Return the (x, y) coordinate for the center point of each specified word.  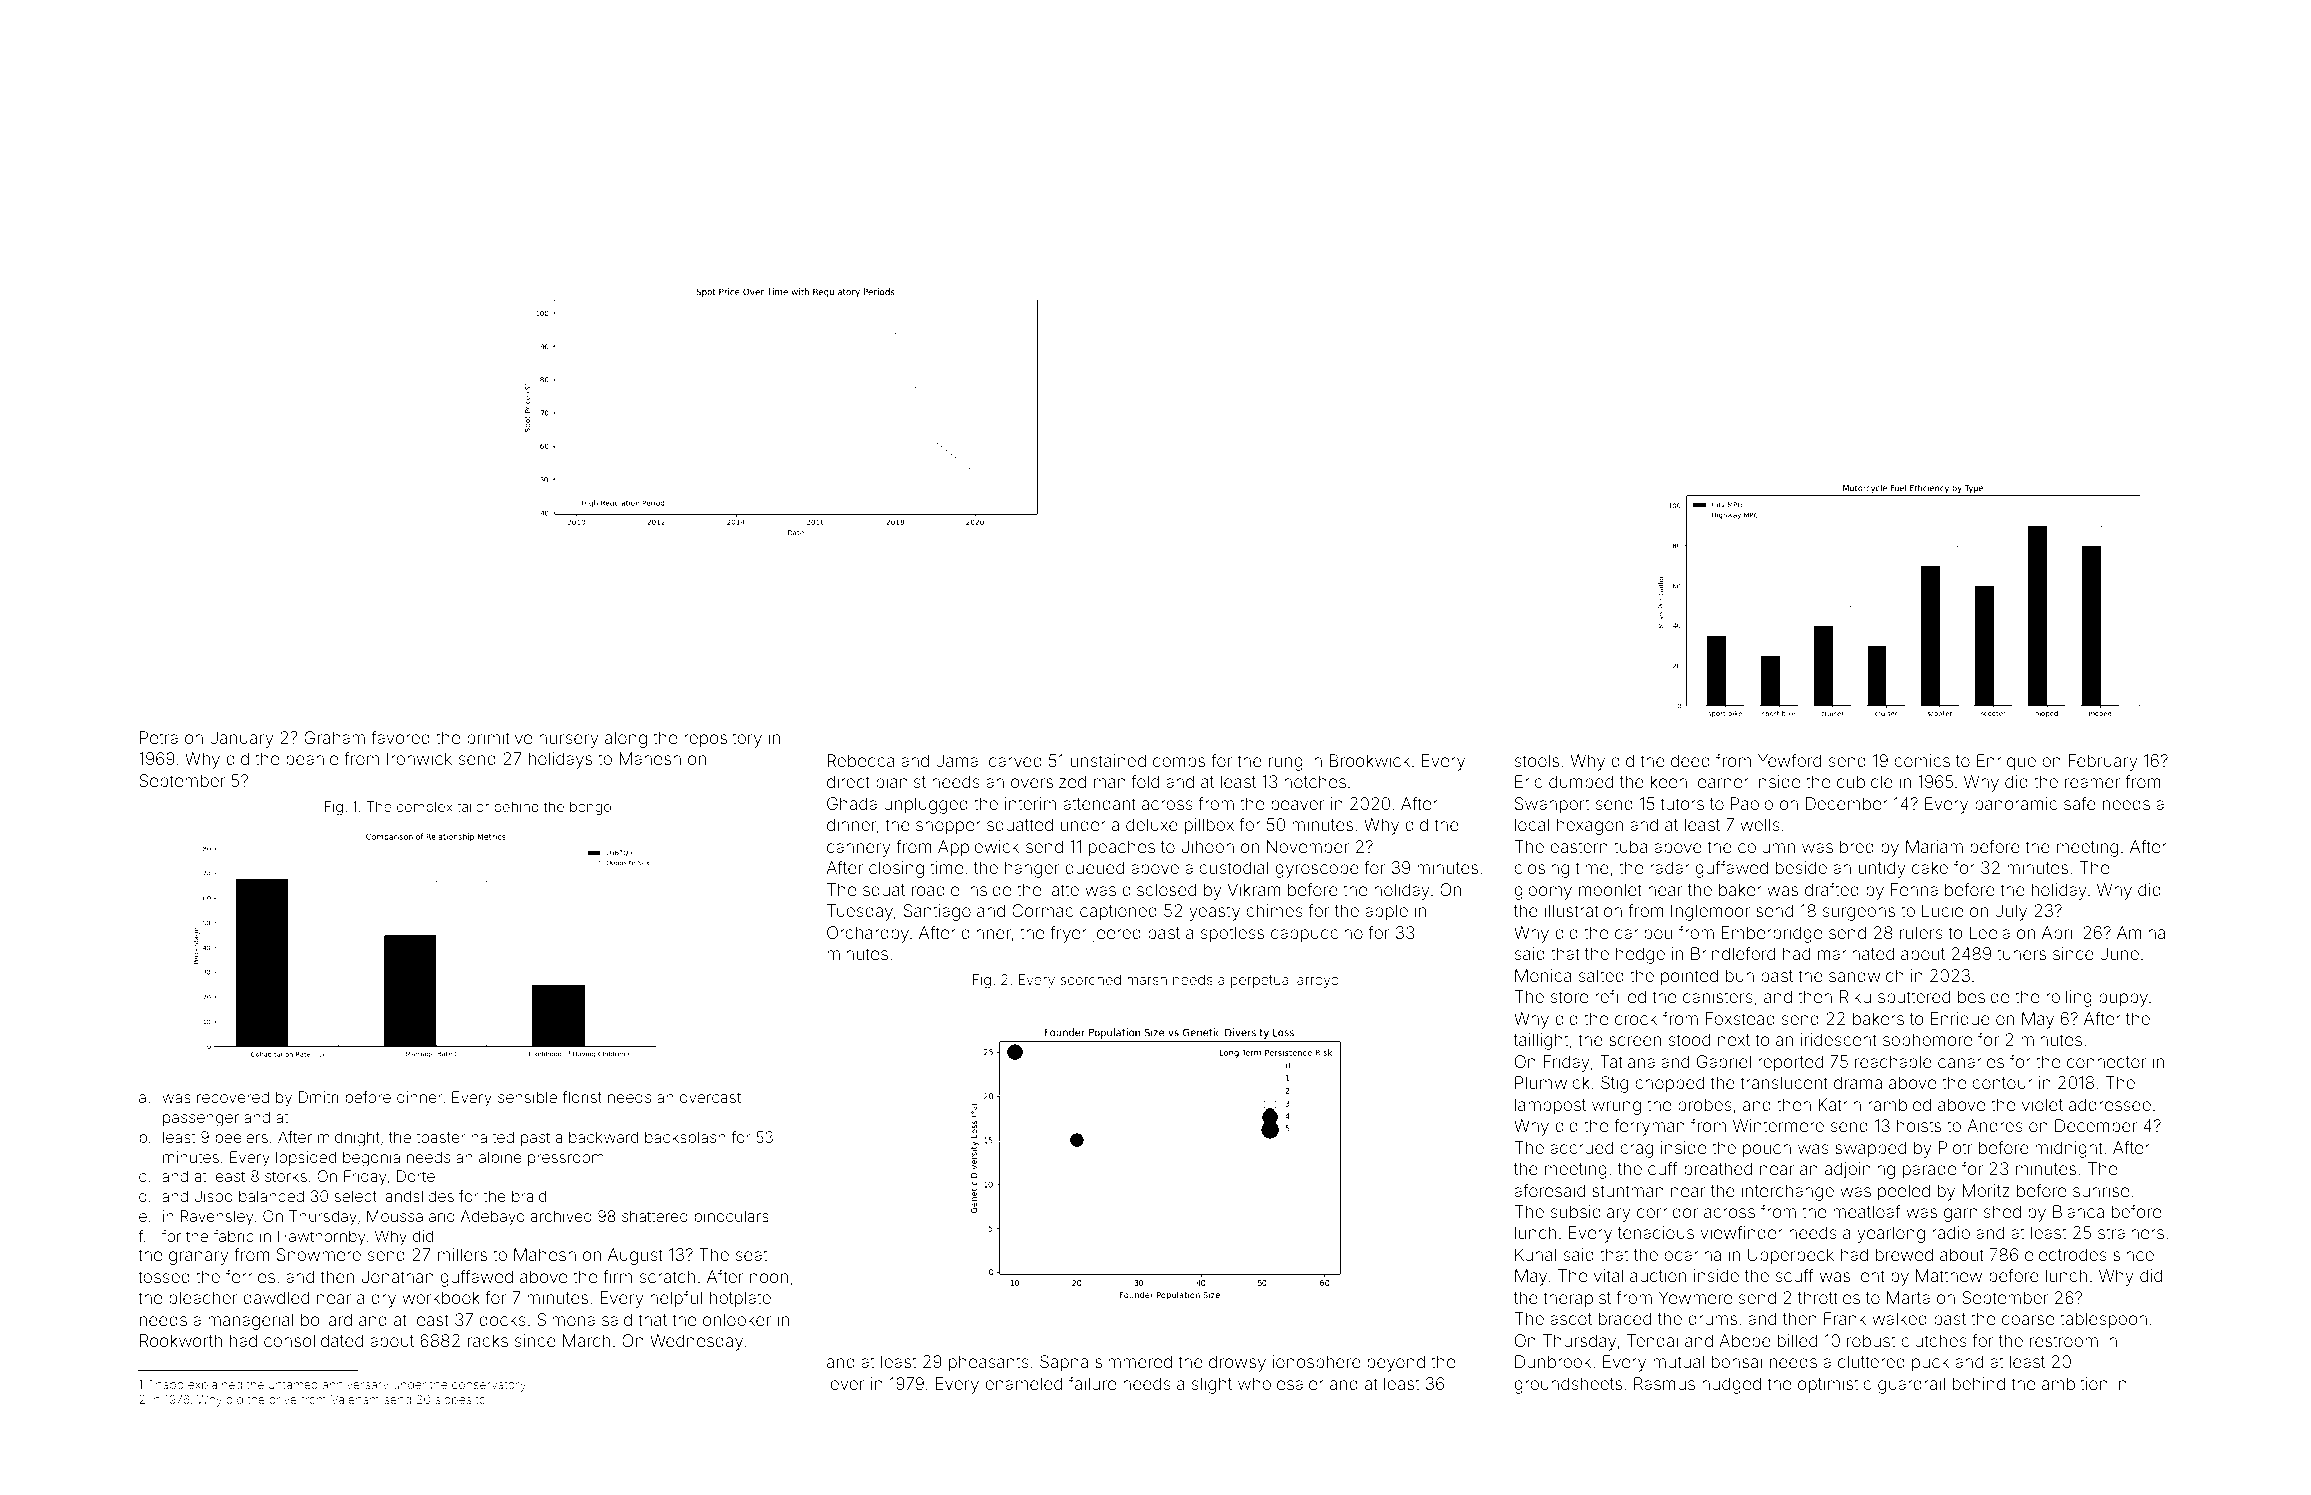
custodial (1233, 867)
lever (845, 1383)
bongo (590, 808)
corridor (1667, 1211)
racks (488, 1340)
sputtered (1914, 998)
